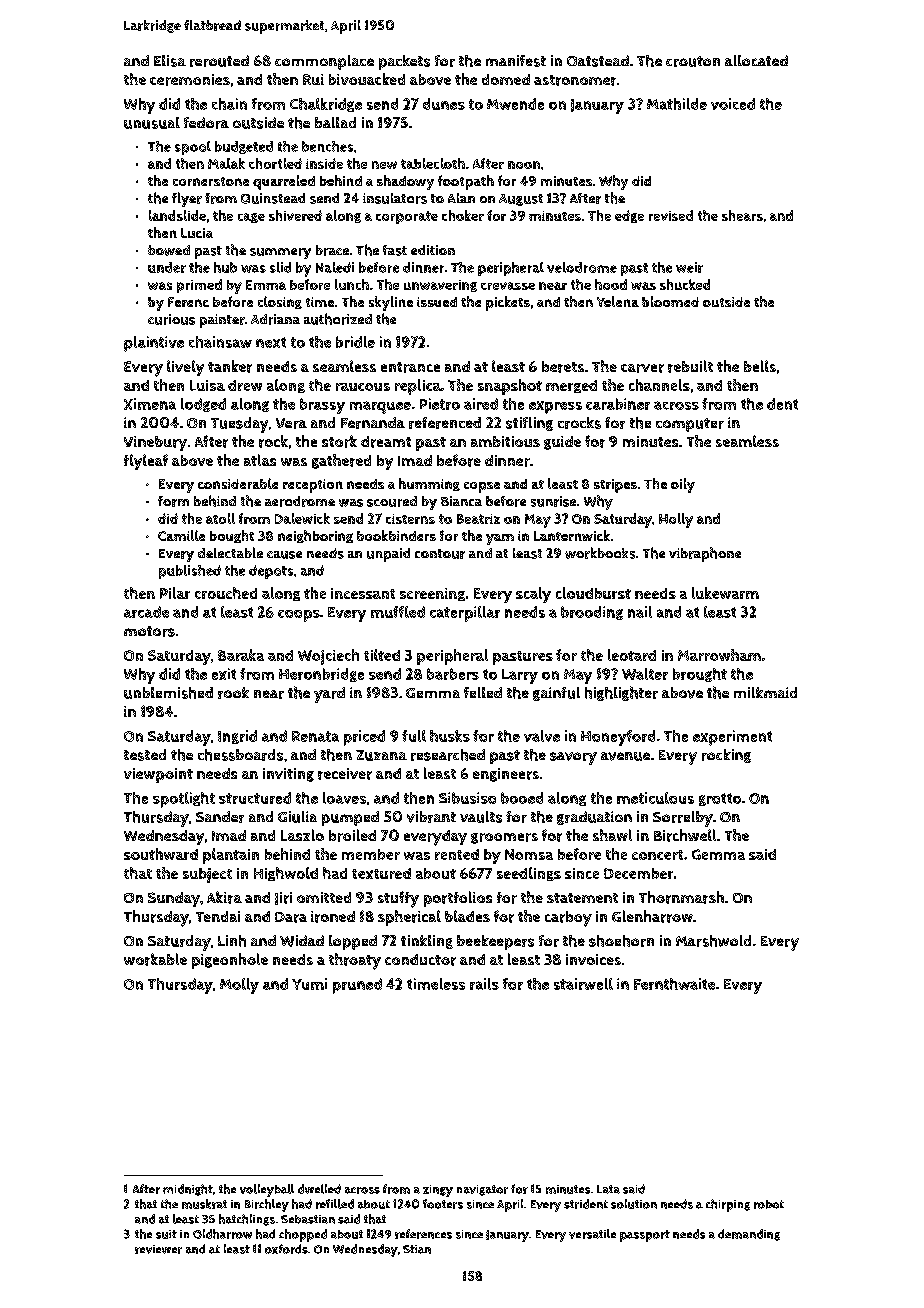 The width and height of the screenshot is (924, 1308). Describe the element at coordinates (404, 62) in the screenshot. I see `packets` at that location.
